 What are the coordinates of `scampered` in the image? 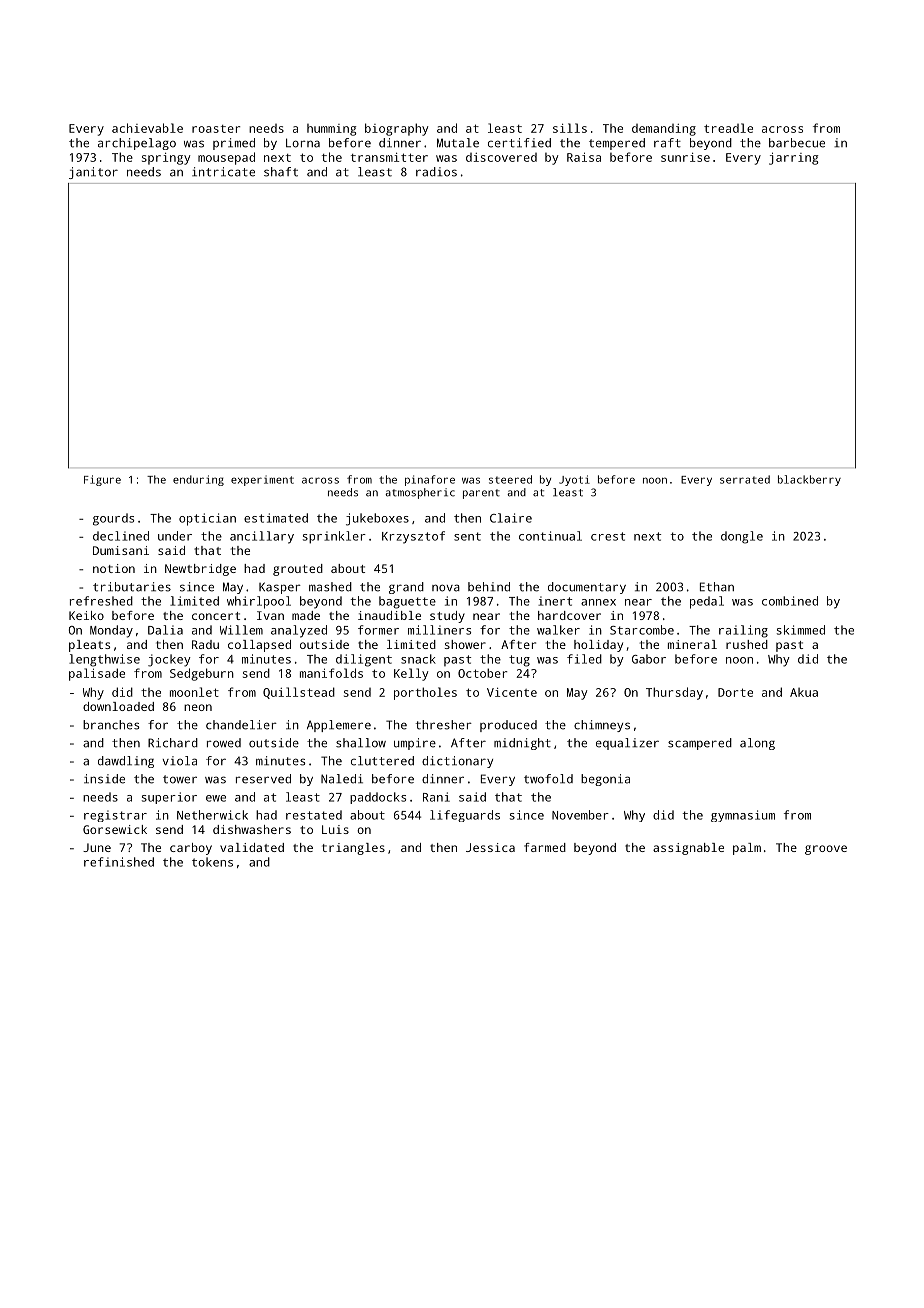 It's located at (700, 744).
